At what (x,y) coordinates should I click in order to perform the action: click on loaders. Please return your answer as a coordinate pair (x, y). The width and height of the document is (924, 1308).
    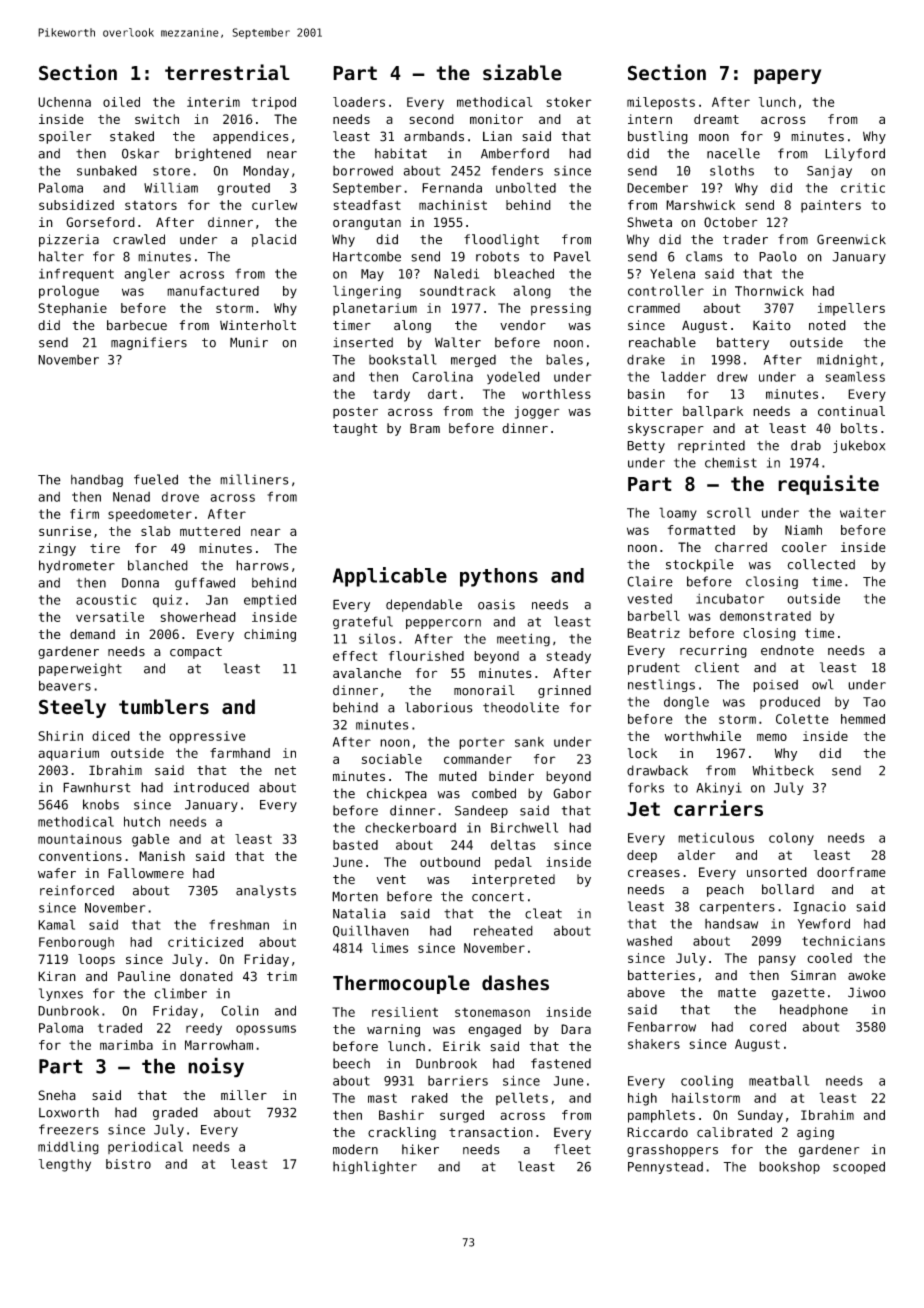
    Looking at the image, I should click on (359, 102).
